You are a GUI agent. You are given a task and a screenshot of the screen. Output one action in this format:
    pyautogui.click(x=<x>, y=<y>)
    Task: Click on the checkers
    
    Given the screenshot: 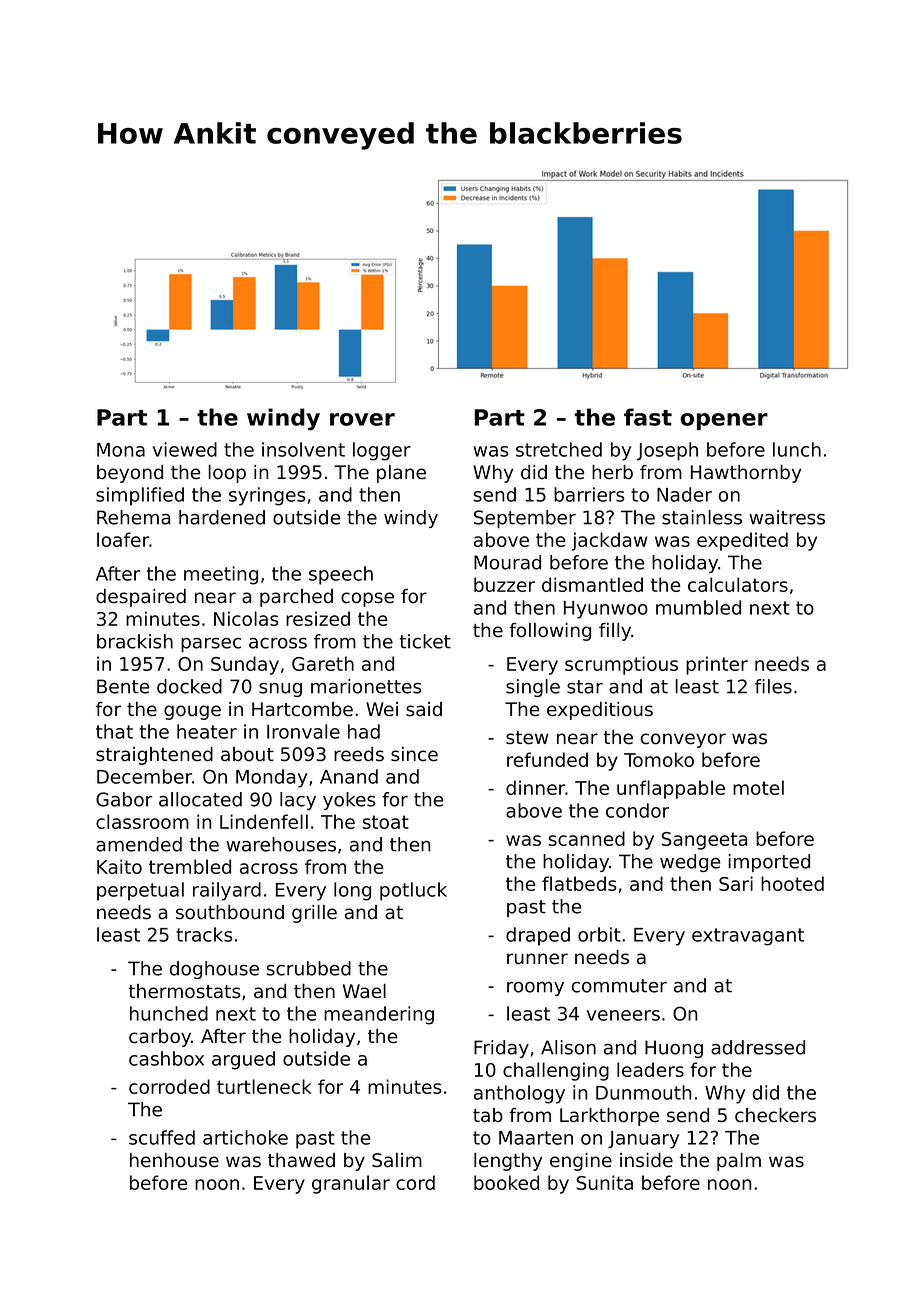 What is the action you would take?
    pyautogui.click(x=775, y=1115)
